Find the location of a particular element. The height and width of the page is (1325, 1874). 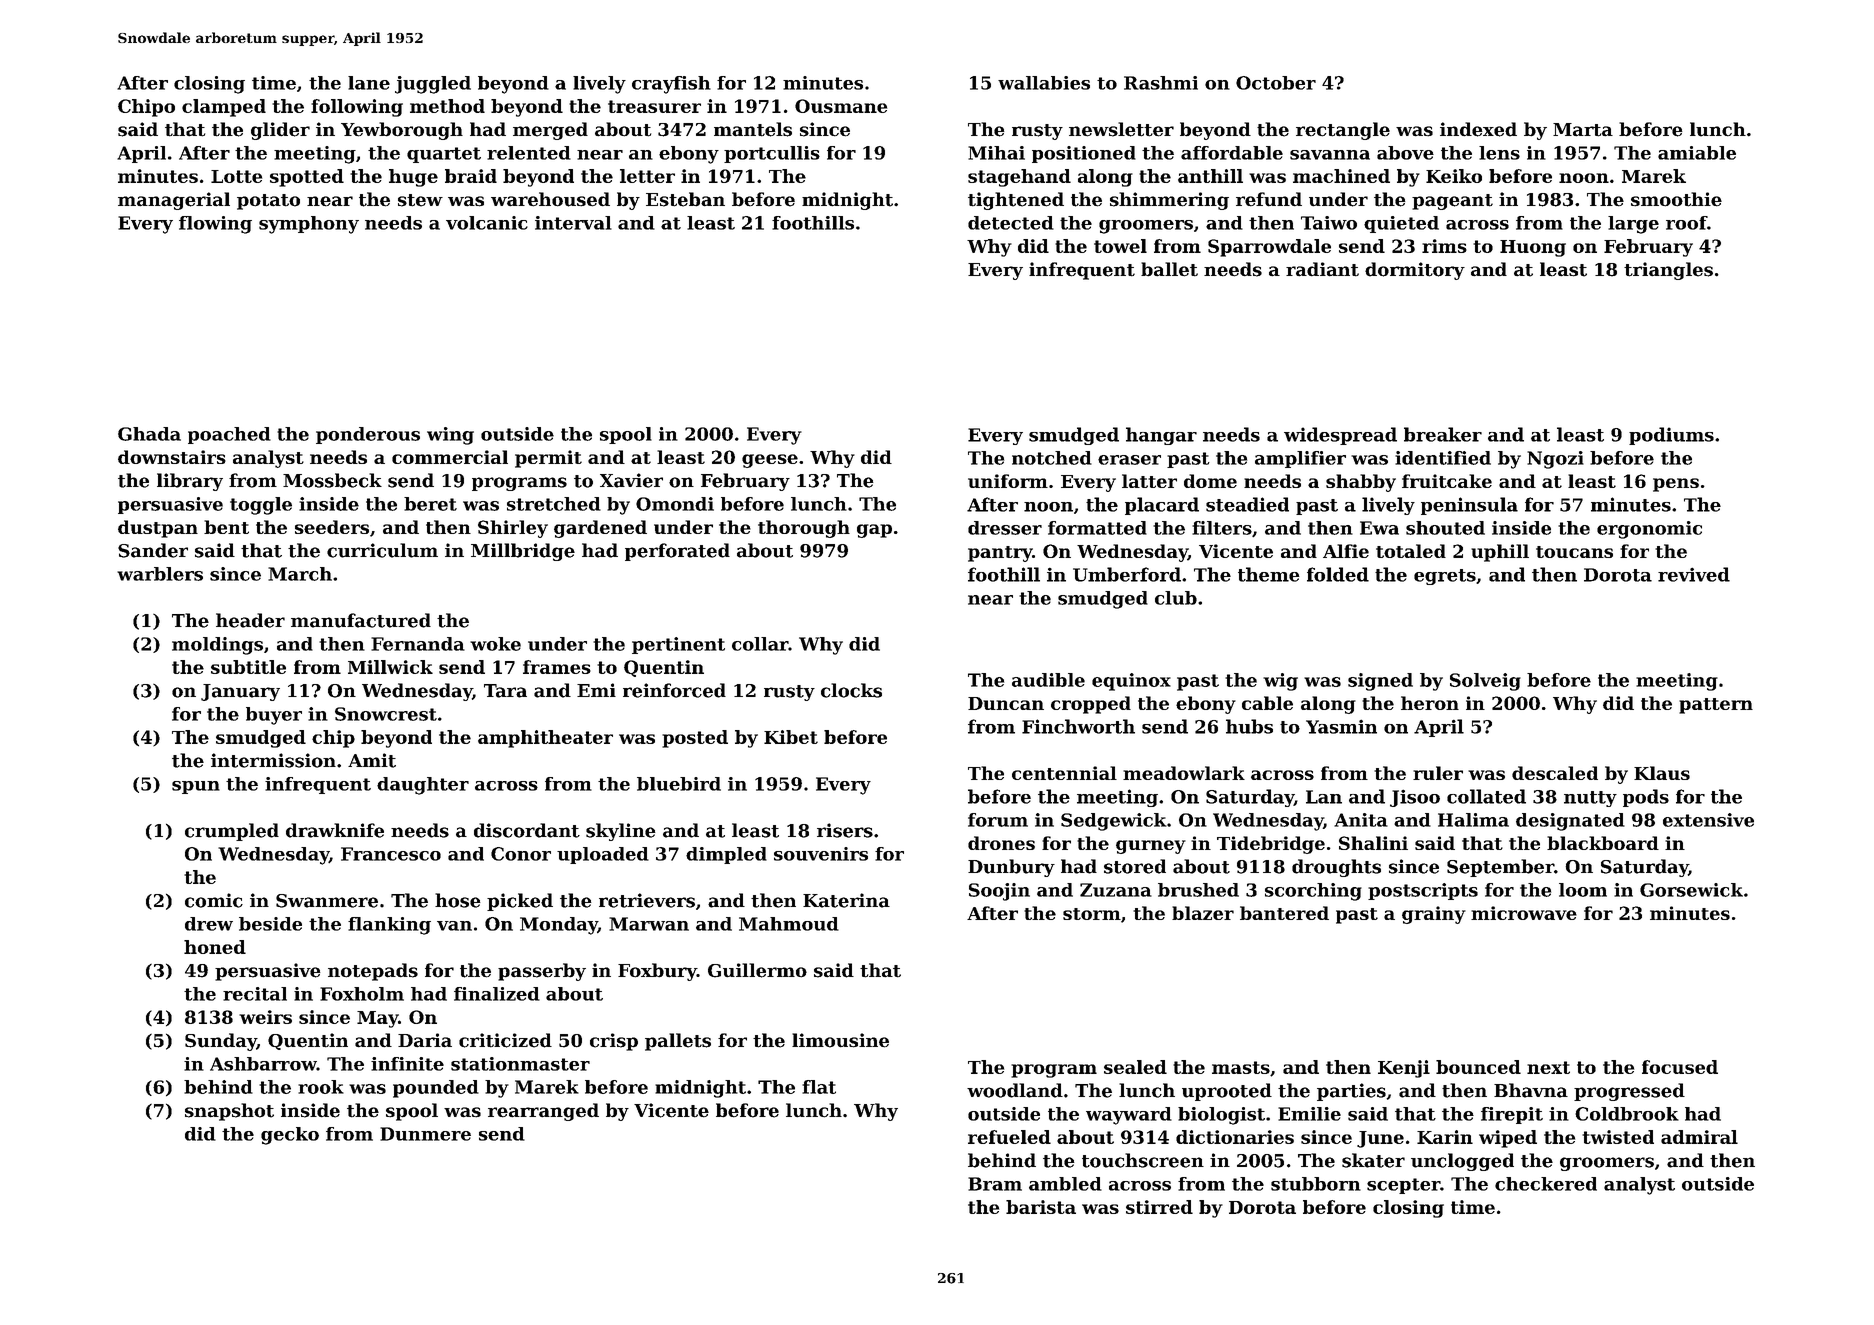

ballet is located at coordinates (1169, 269).
